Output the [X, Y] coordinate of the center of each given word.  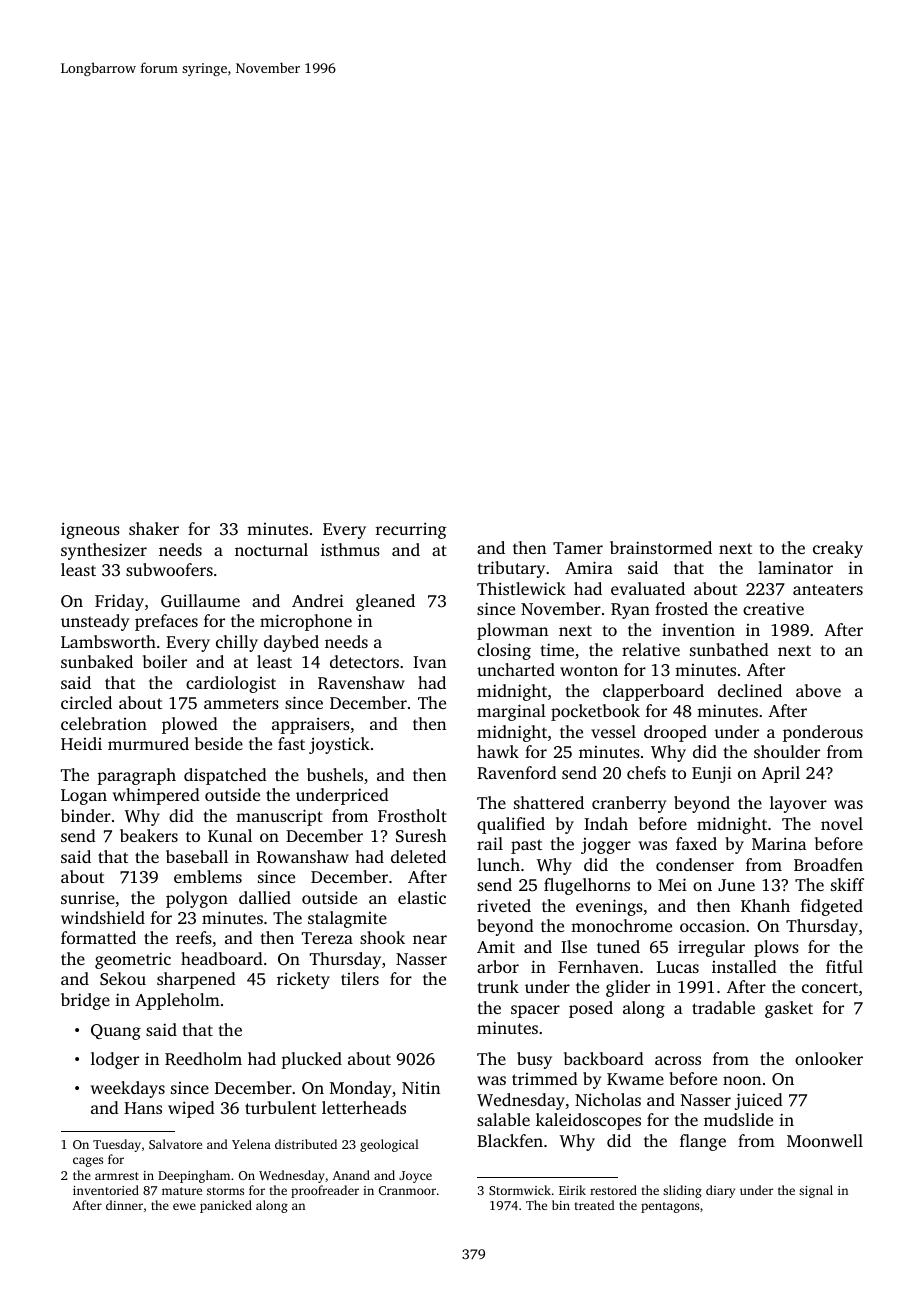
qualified [511, 825]
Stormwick [520, 1190]
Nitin [421, 1087]
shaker [154, 528]
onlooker [829, 1058]
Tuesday [117, 1145]
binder [86, 815]
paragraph [136, 776]
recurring [411, 530]
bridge [85, 1001]
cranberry [629, 804]
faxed [696, 843]
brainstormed [661, 547]
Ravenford [517, 772]
